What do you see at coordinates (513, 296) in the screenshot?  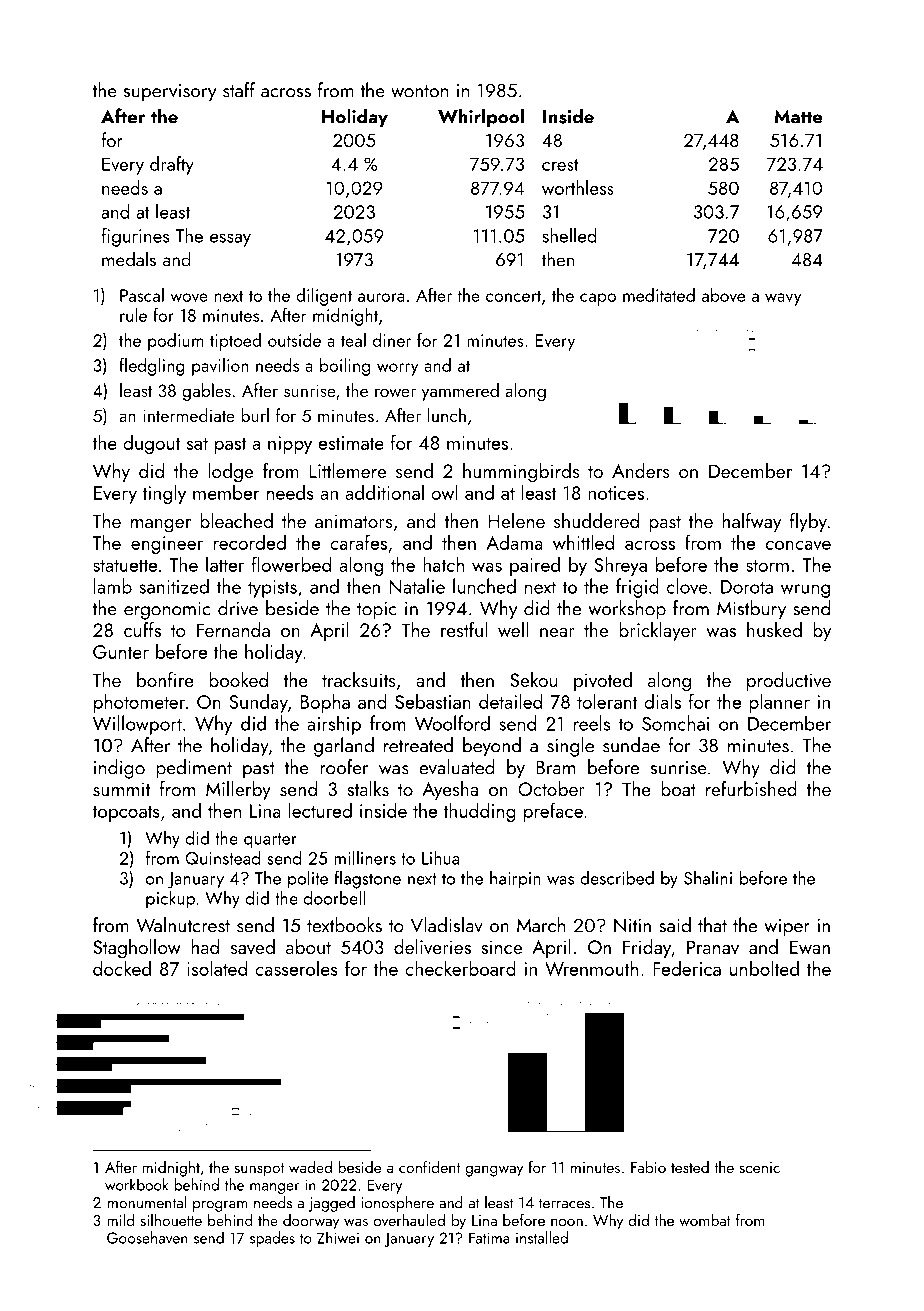 I see `concert` at bounding box center [513, 296].
